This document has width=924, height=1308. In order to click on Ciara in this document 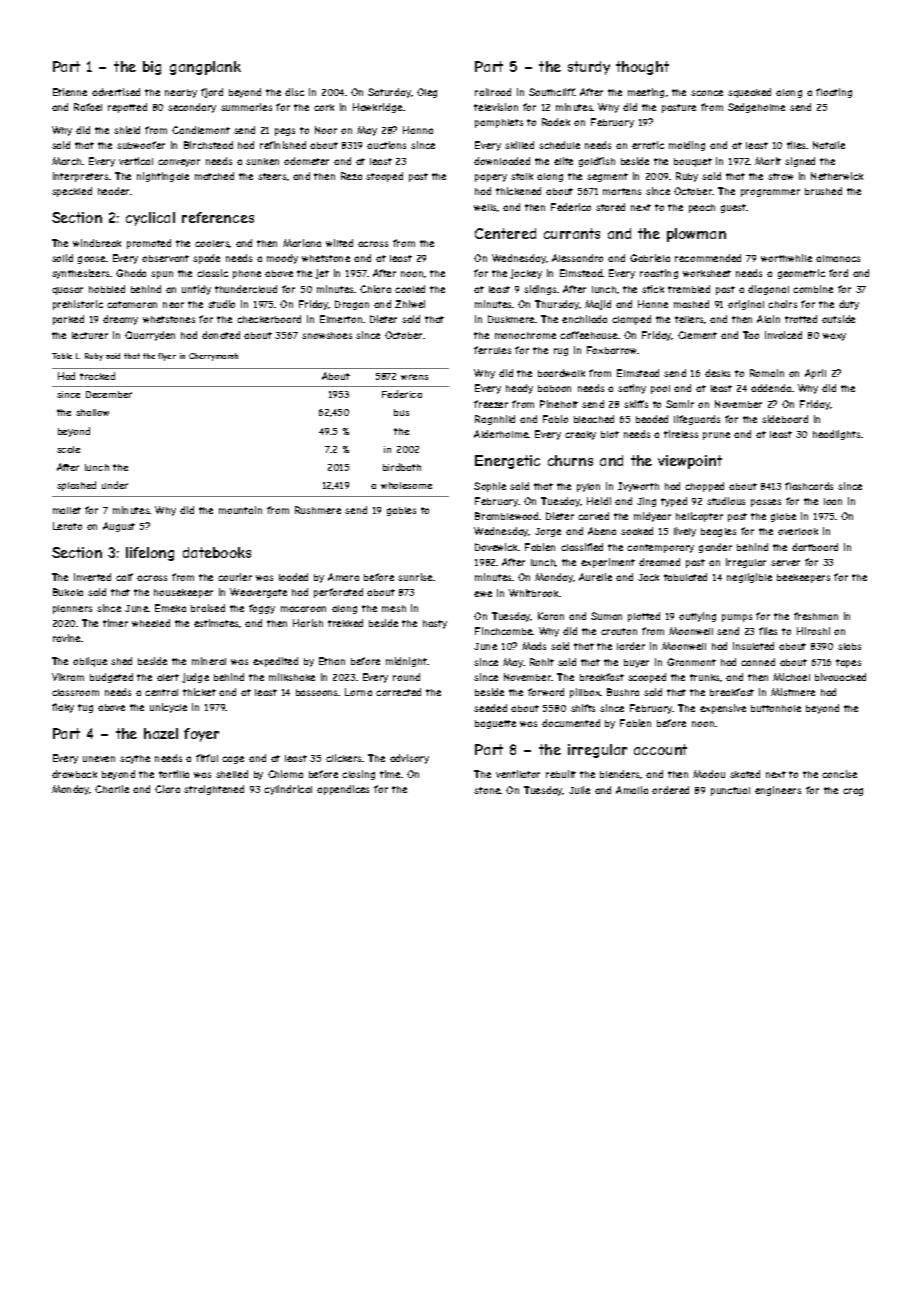, I will do `click(167, 789)`.
